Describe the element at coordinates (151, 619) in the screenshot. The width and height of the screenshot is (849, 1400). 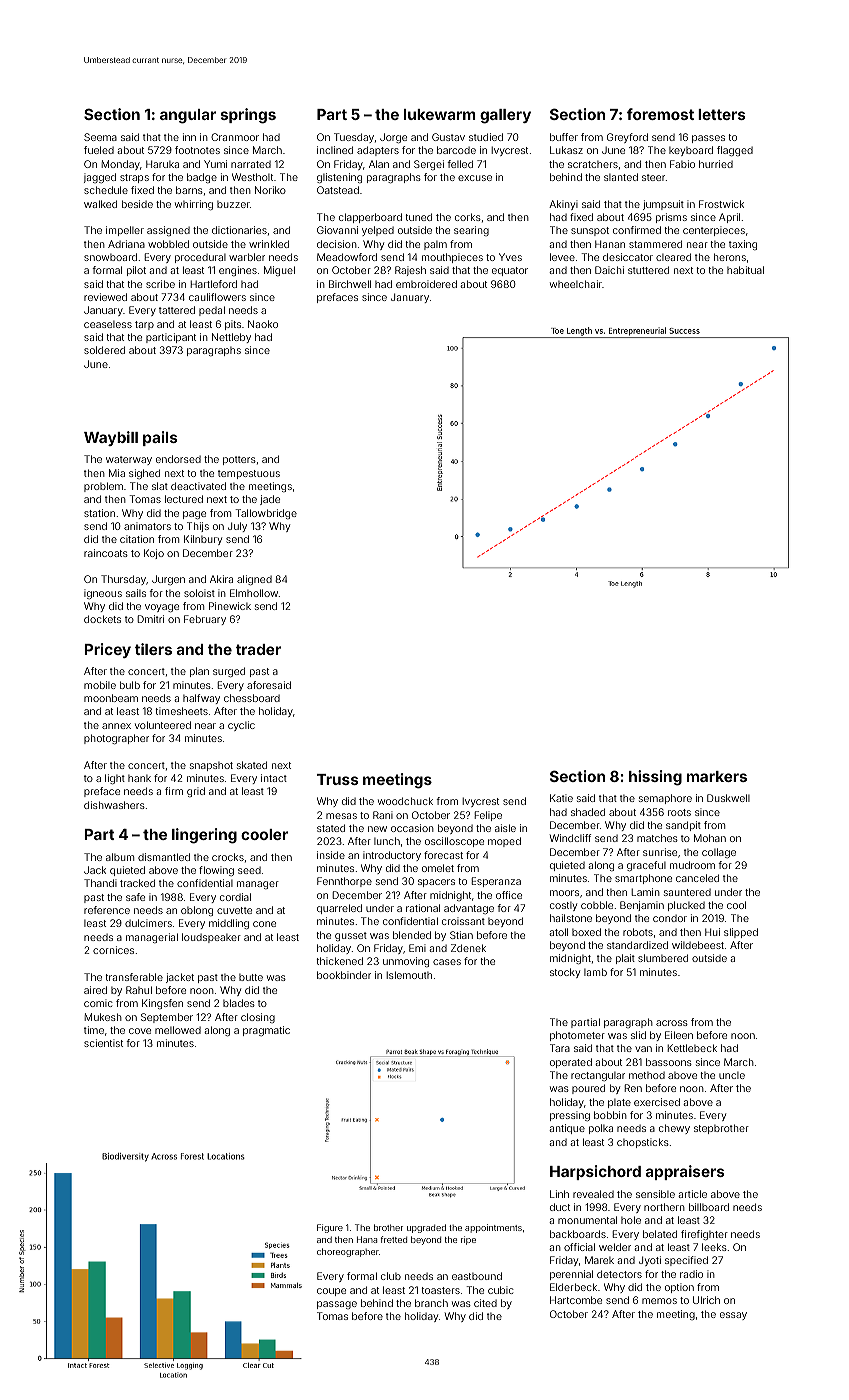
I see `Dmitri` at that location.
